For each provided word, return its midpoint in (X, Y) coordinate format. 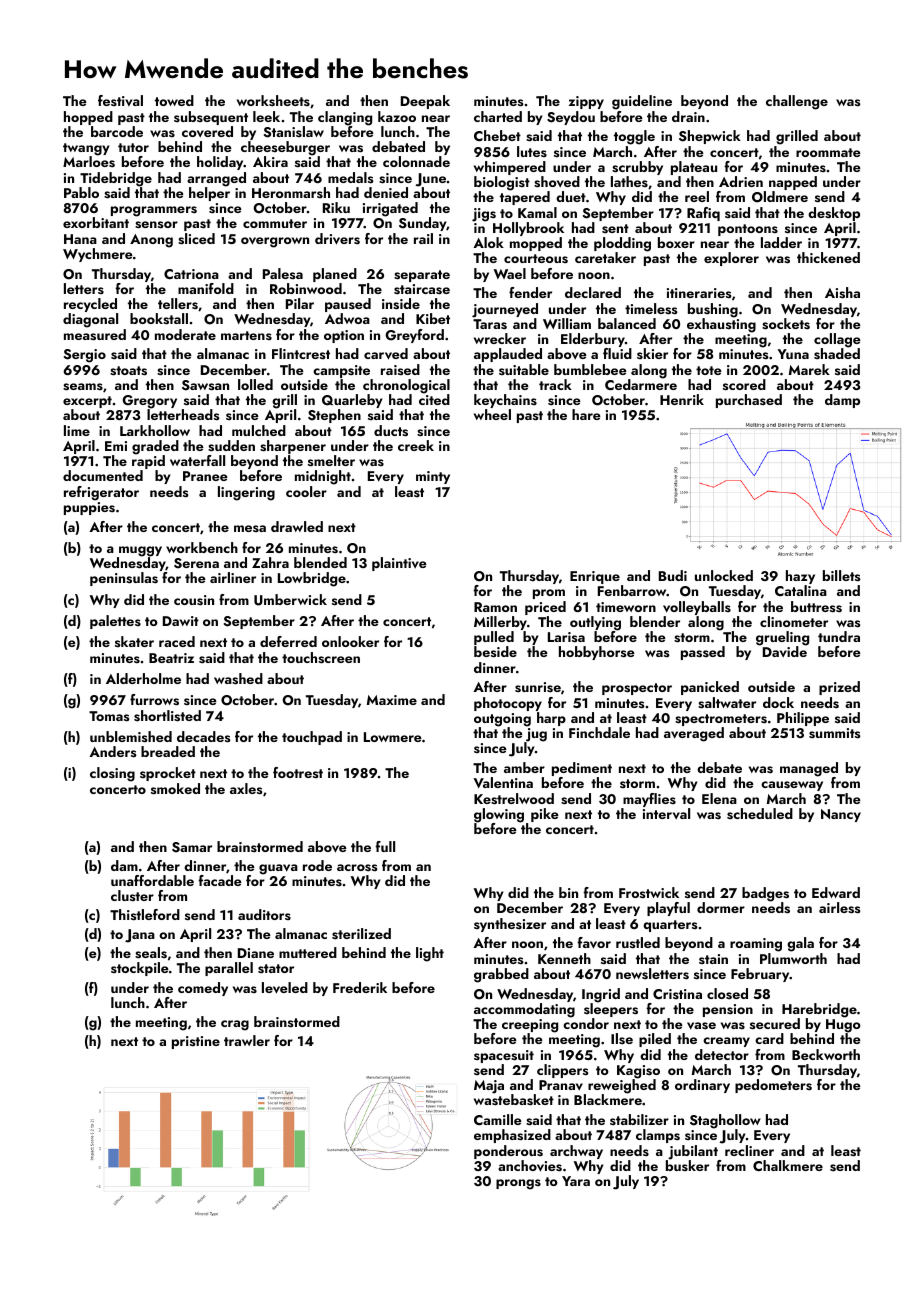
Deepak (425, 102)
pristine (196, 1042)
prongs (518, 1184)
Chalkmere (788, 1165)
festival (120, 100)
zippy (586, 102)
